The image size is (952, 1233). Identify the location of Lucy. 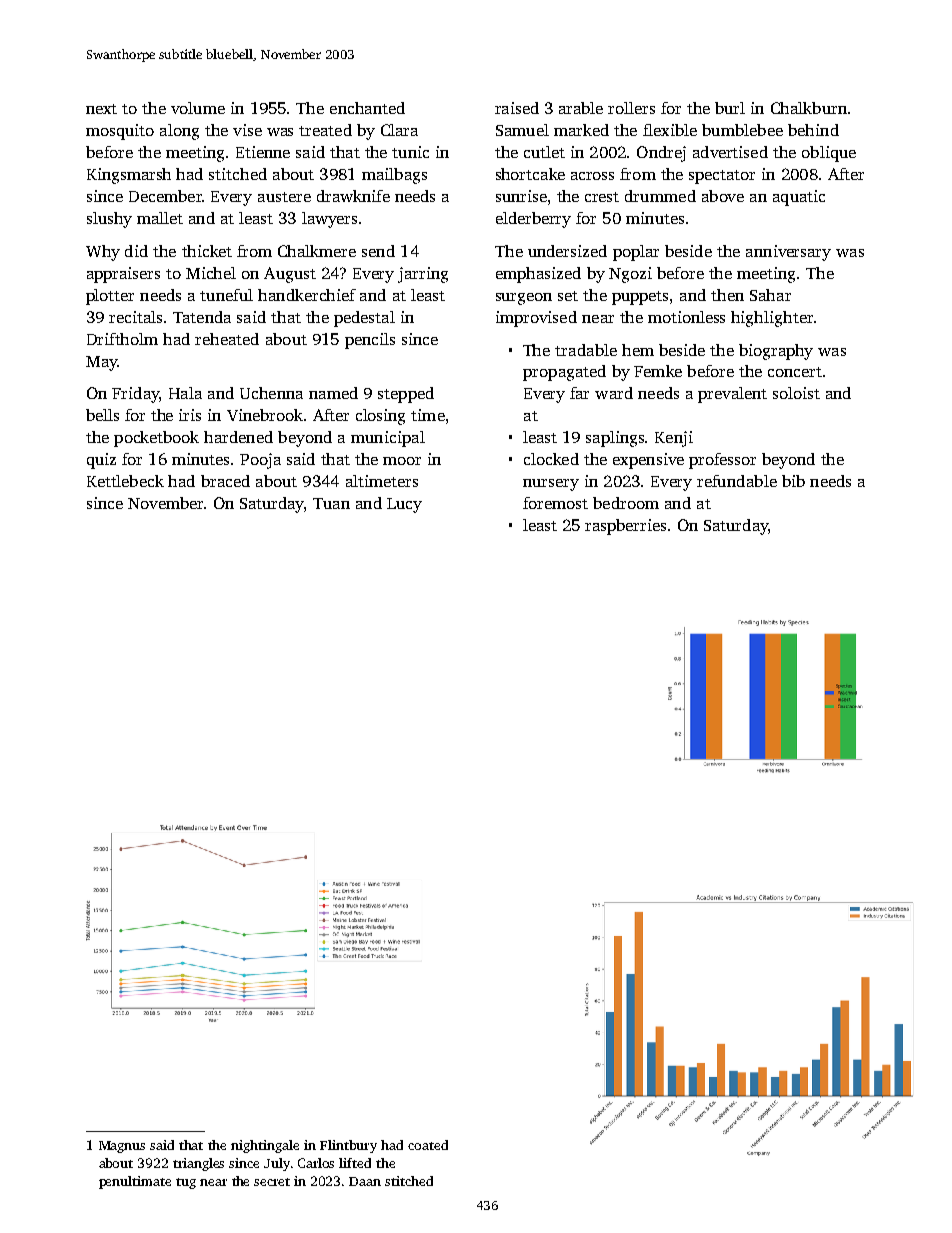
(404, 505).
